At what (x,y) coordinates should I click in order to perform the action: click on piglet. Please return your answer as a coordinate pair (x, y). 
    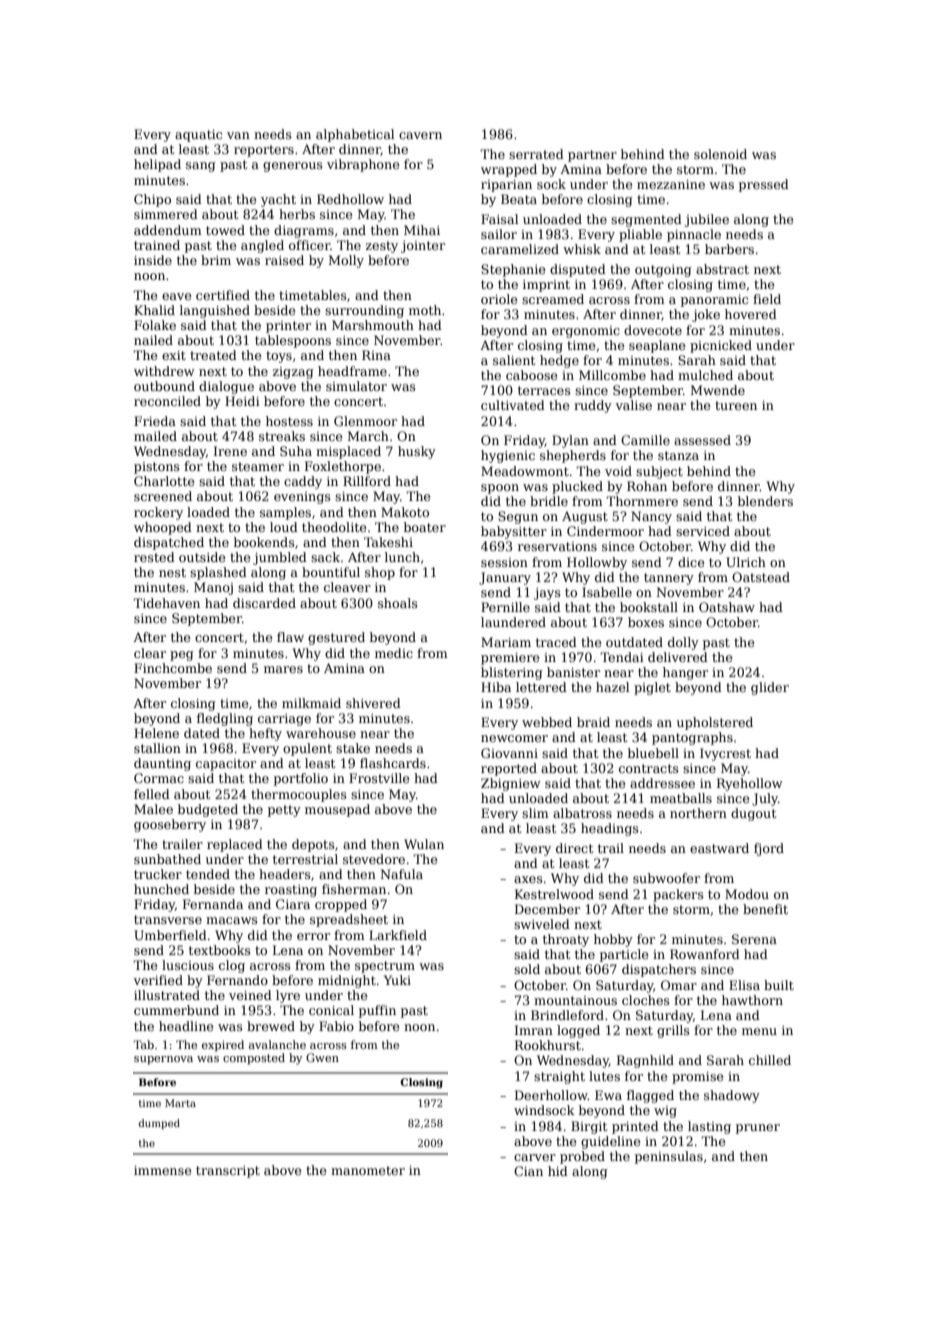
    Looking at the image, I should click on (652, 688).
